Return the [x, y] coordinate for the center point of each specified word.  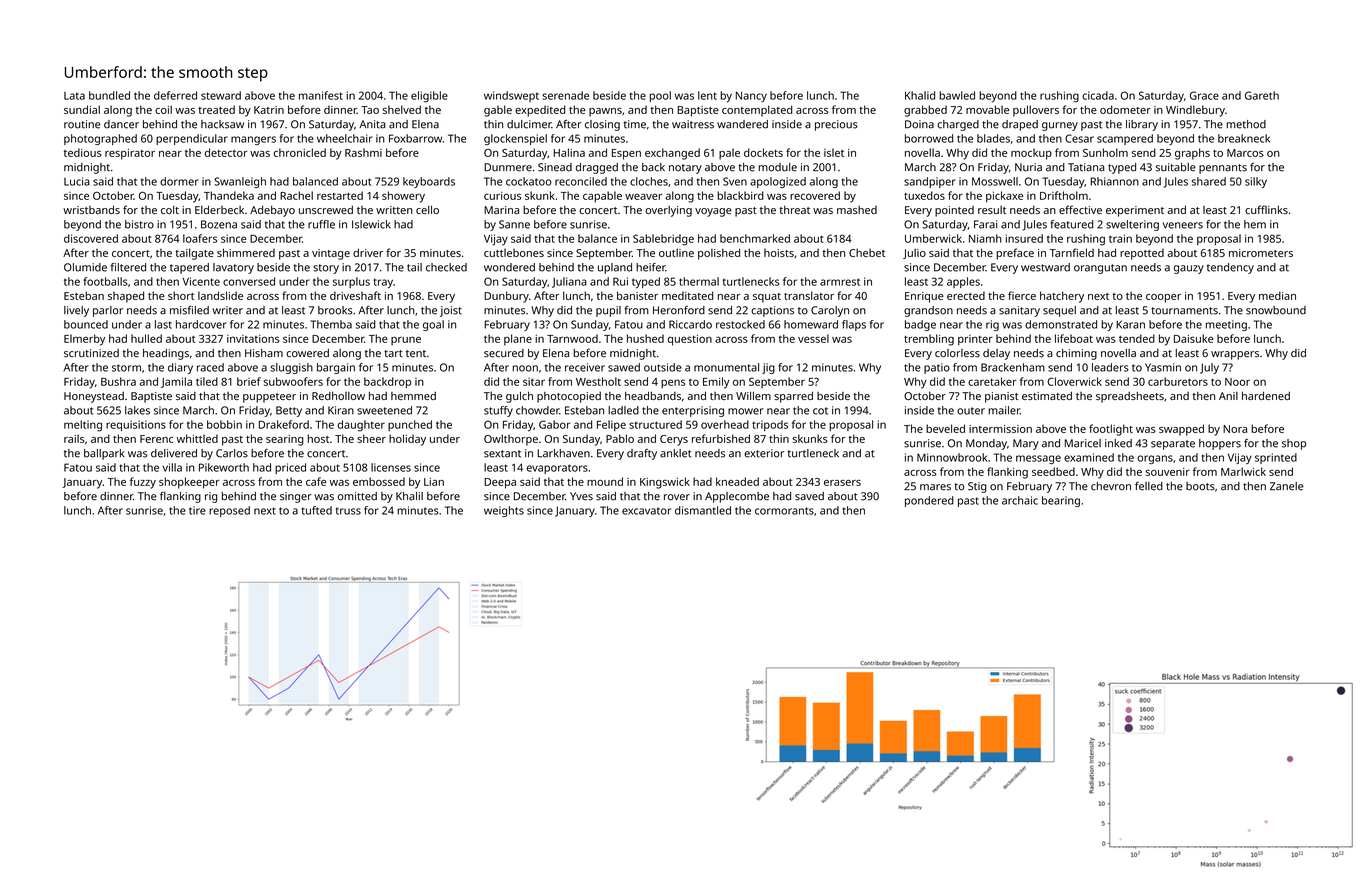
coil [163, 109]
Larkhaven [563, 453]
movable [987, 109]
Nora [1235, 429]
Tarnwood [572, 338]
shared [1209, 181]
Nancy [751, 97]
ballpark [104, 454]
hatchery [1062, 297]
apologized [778, 182]
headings [166, 354]
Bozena [219, 224]
